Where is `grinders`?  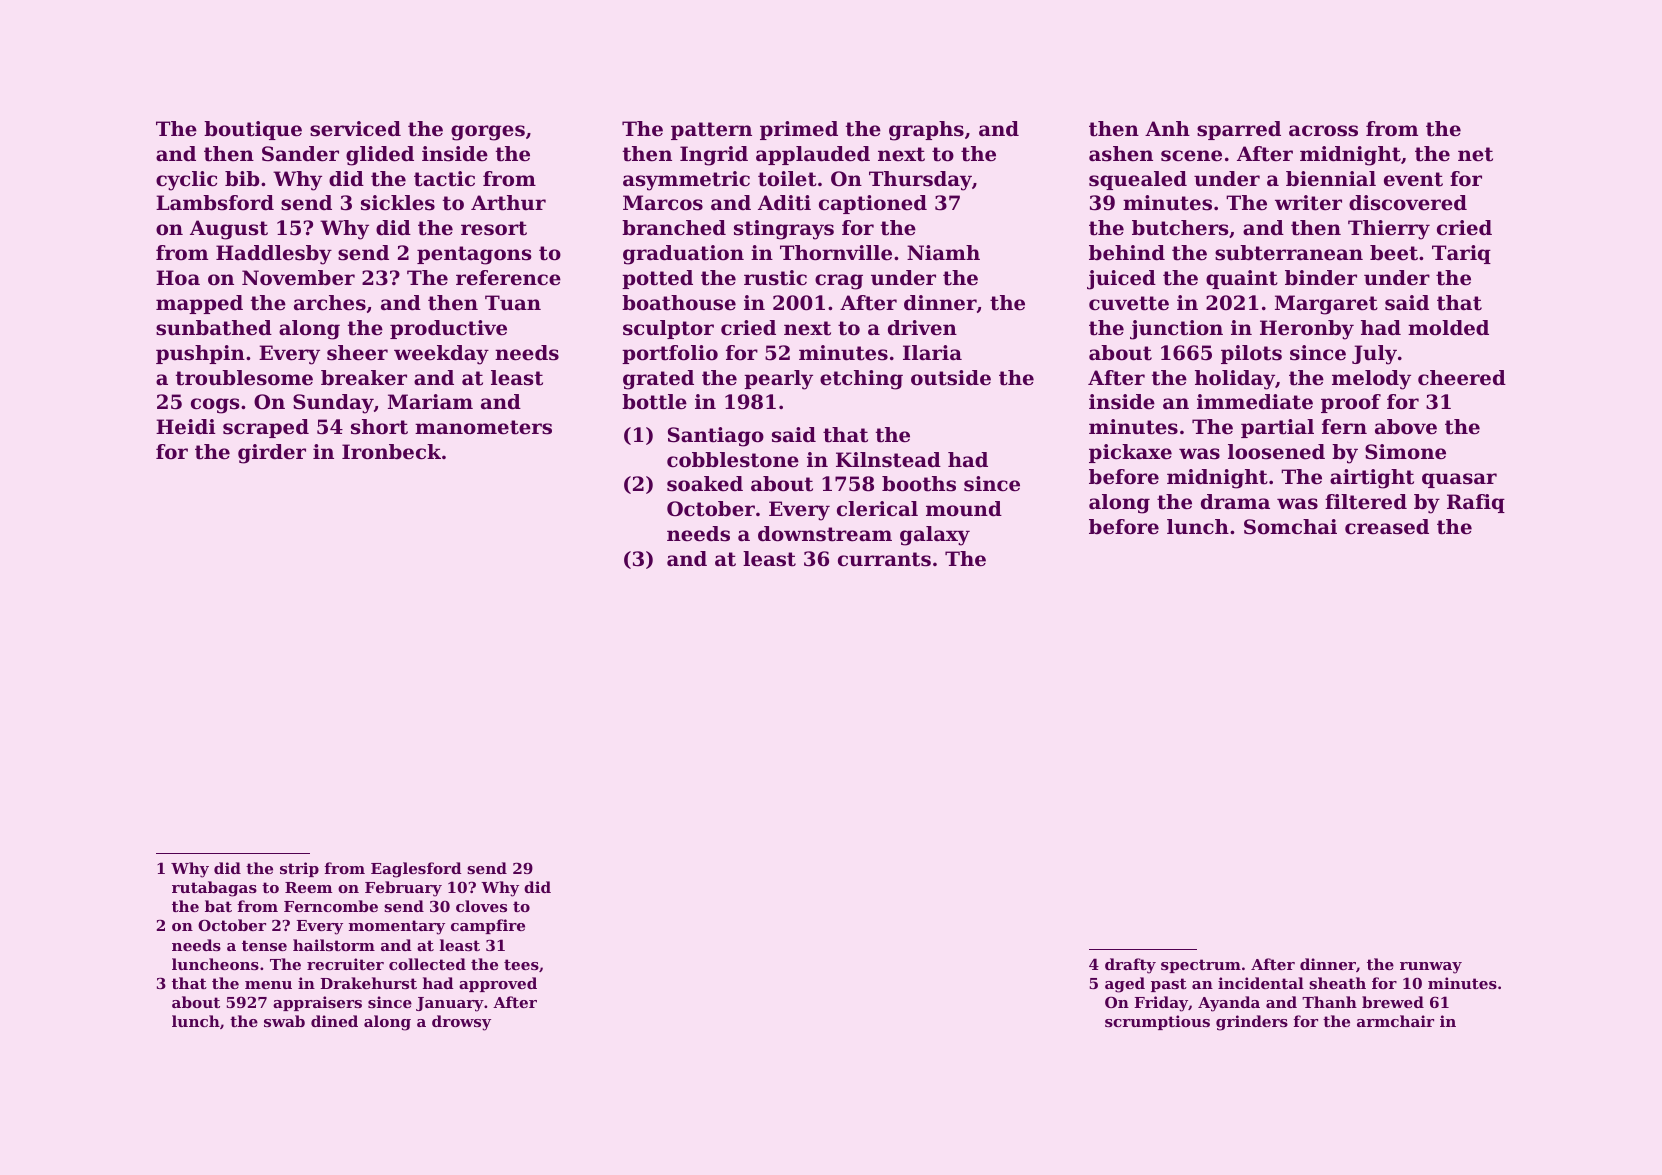 grinders is located at coordinates (1252, 1023).
